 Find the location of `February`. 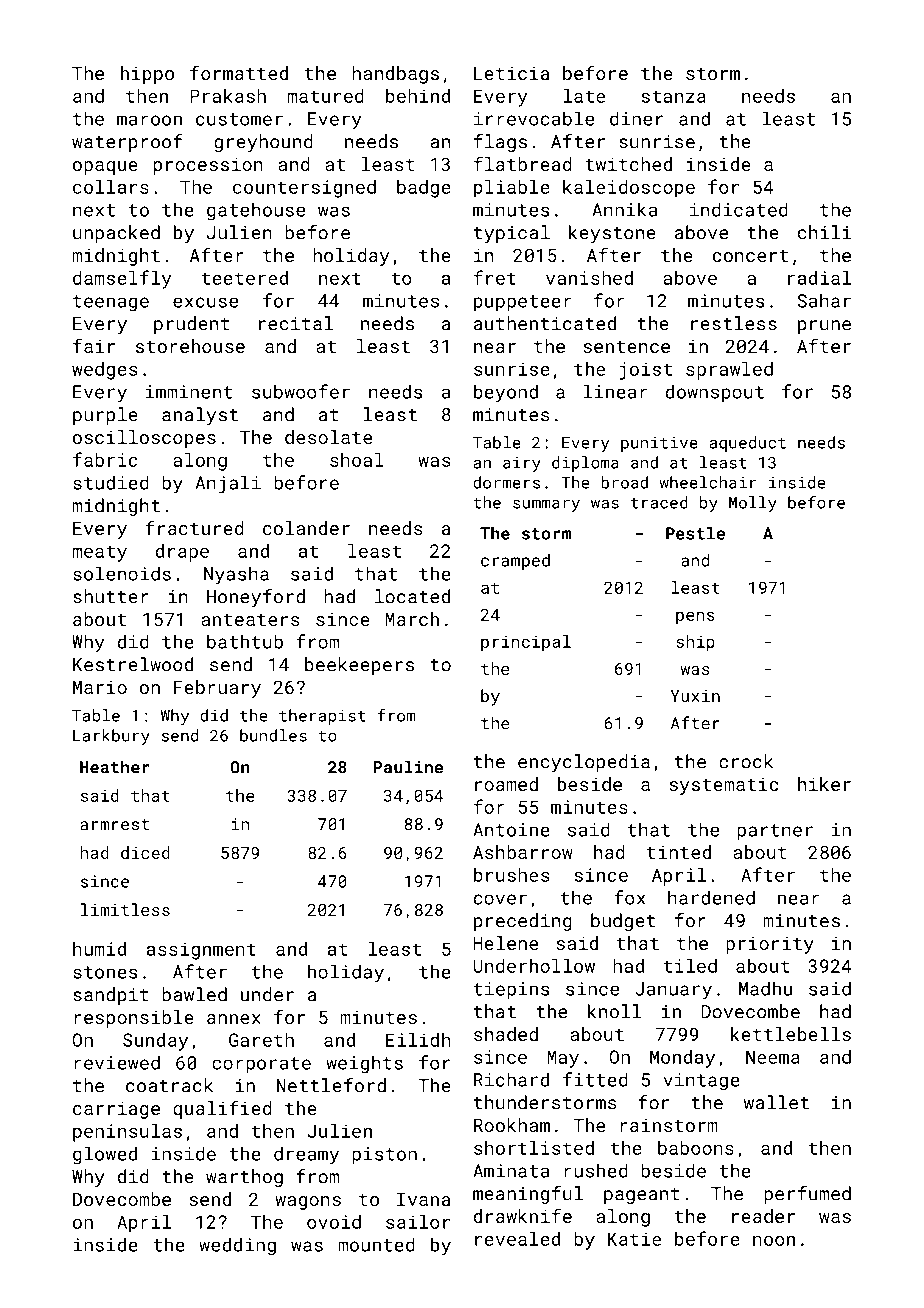

February is located at coordinates (217, 689).
